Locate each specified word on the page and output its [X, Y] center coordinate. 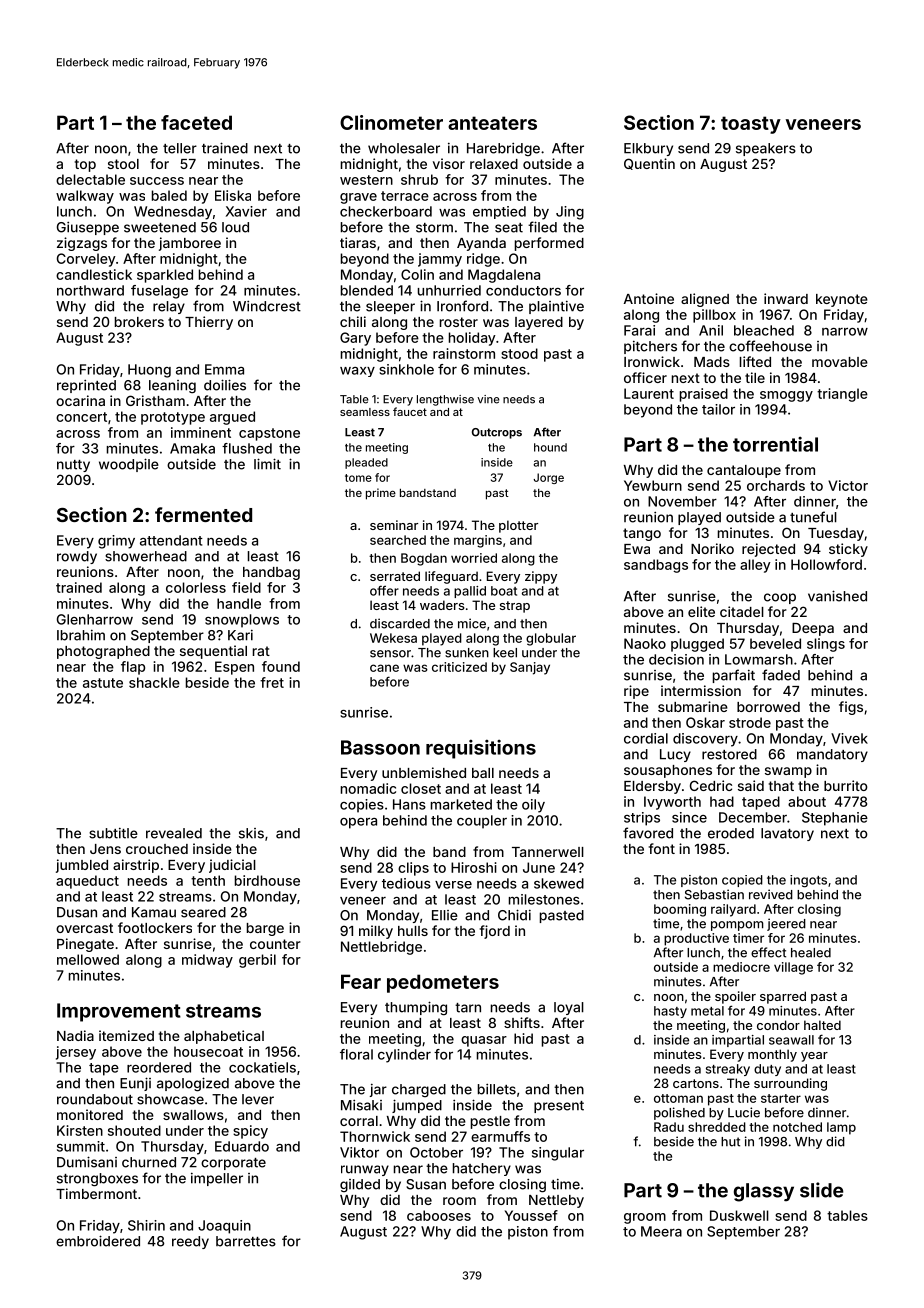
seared [203, 912]
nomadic [368, 788]
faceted [196, 122]
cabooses [439, 1215]
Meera [661, 1231]
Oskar [705, 722]
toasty [751, 125]
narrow [845, 332]
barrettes [246, 1241]
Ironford [462, 306]
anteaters [492, 123]
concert [81, 417]
